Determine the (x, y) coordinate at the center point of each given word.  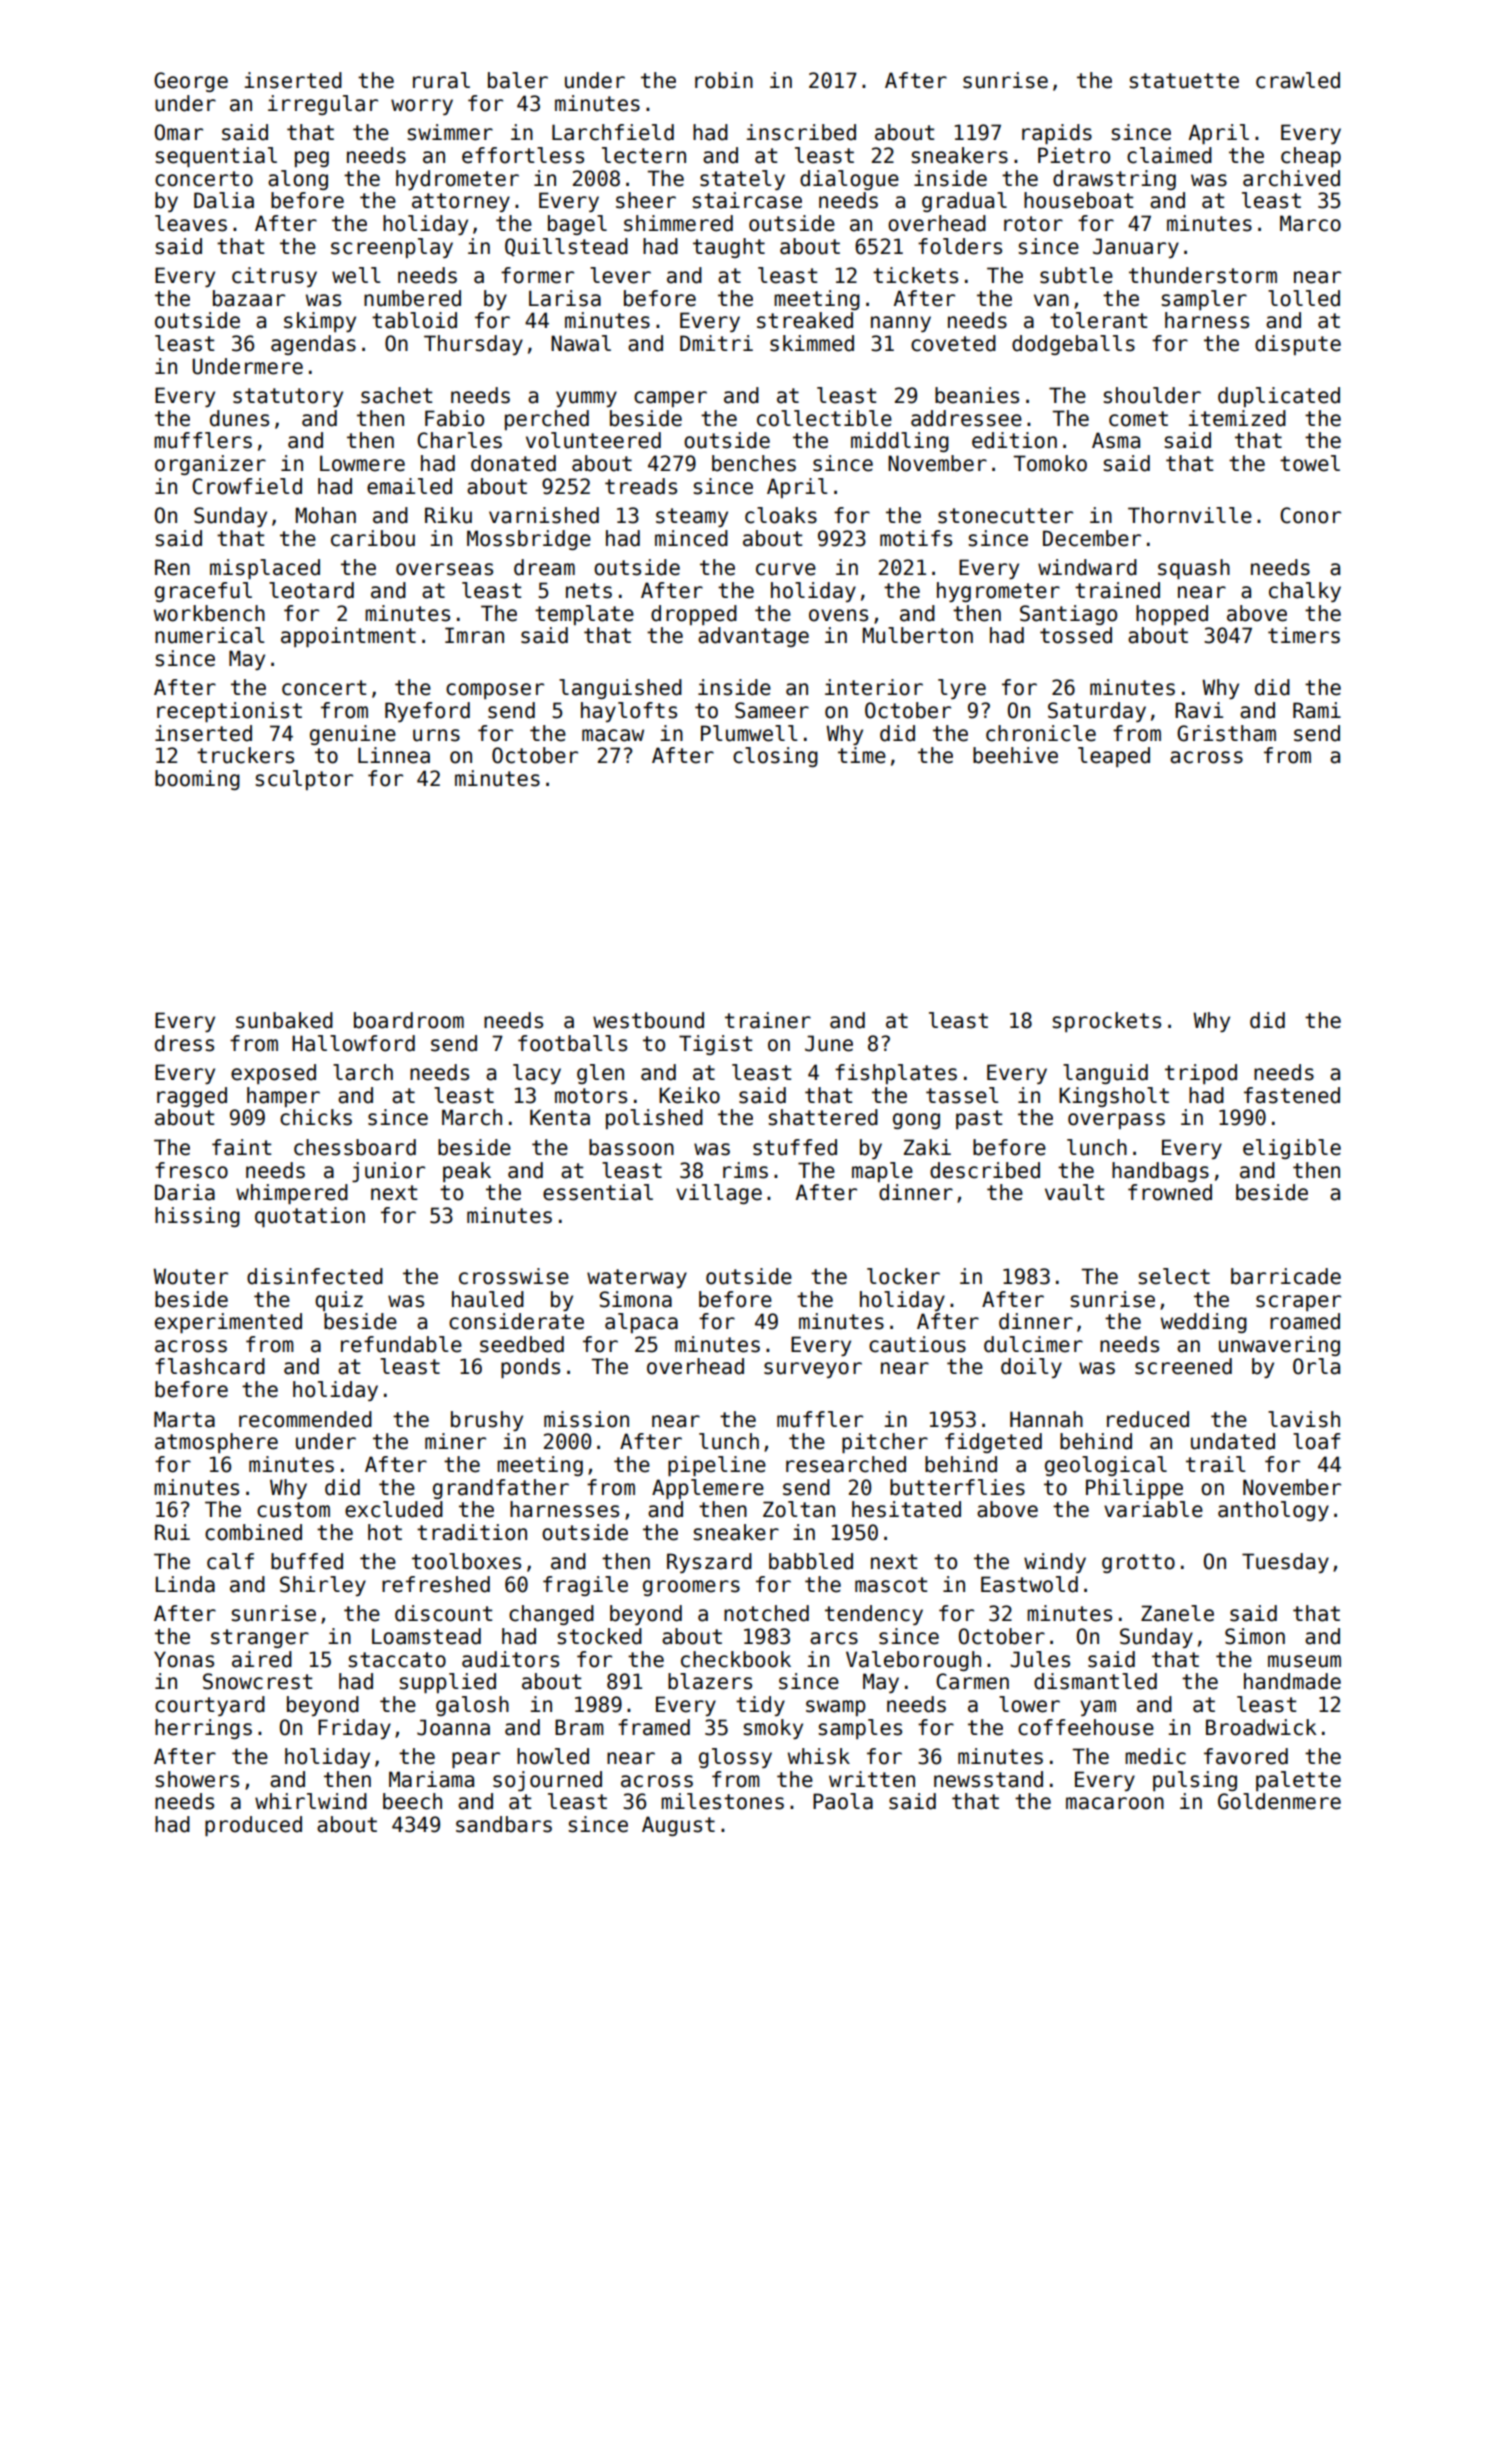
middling (900, 442)
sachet (396, 395)
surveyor (813, 1370)
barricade (1286, 1276)
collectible (824, 418)
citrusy (274, 277)
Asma (1116, 440)
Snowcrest (257, 1681)
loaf (1316, 1441)
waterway (637, 1278)
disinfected (315, 1276)
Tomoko (1050, 463)
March (472, 1117)
